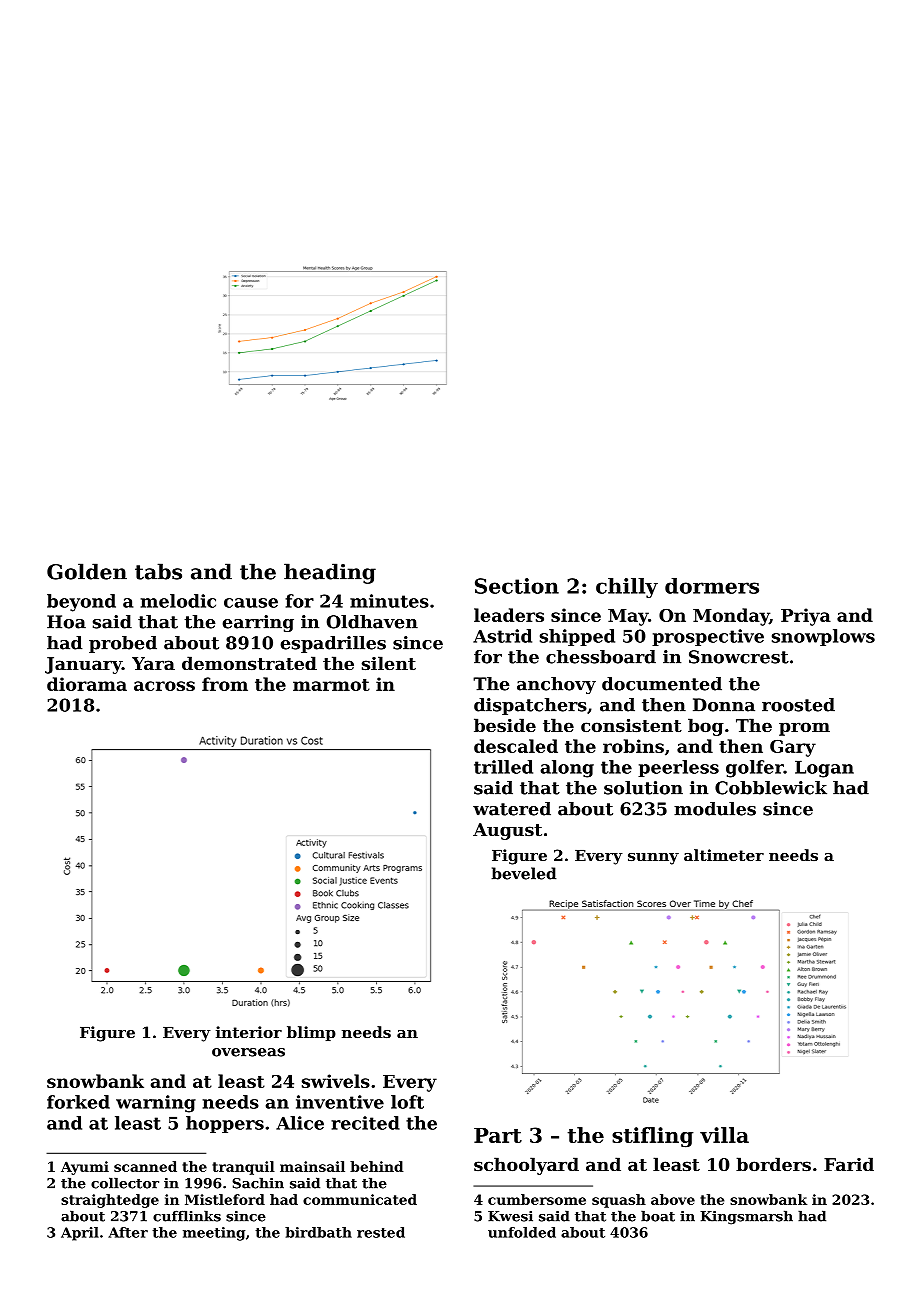 The width and height of the document is (924, 1308). I want to click on diorama, so click(87, 684).
